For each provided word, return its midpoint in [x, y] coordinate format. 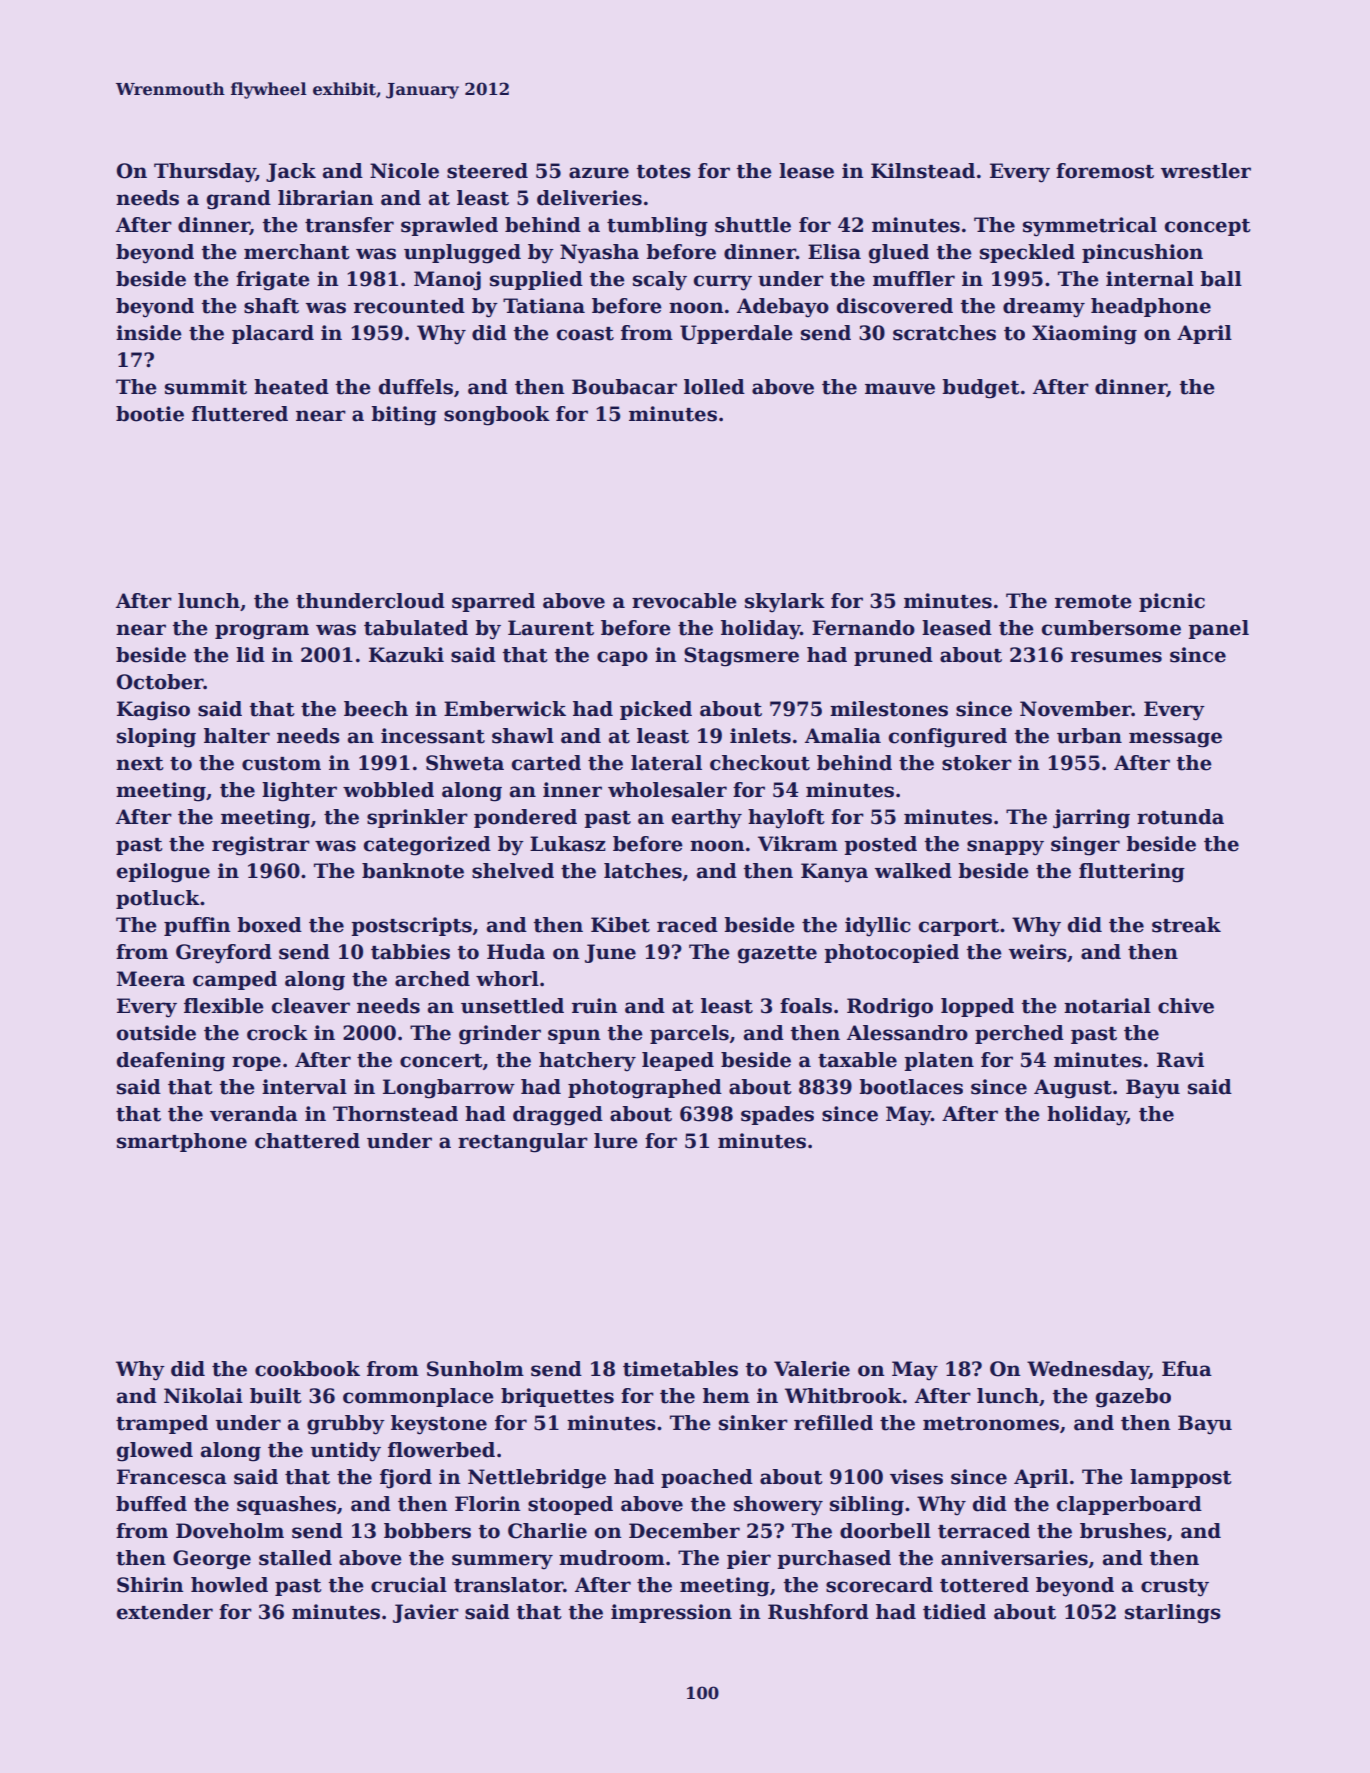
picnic [1172, 602]
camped [235, 980]
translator [508, 1585]
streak [1186, 925]
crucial [409, 1585]
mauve [900, 389]
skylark [785, 603]
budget [981, 389]
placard [273, 334]
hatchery [587, 1062]
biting [404, 416]
